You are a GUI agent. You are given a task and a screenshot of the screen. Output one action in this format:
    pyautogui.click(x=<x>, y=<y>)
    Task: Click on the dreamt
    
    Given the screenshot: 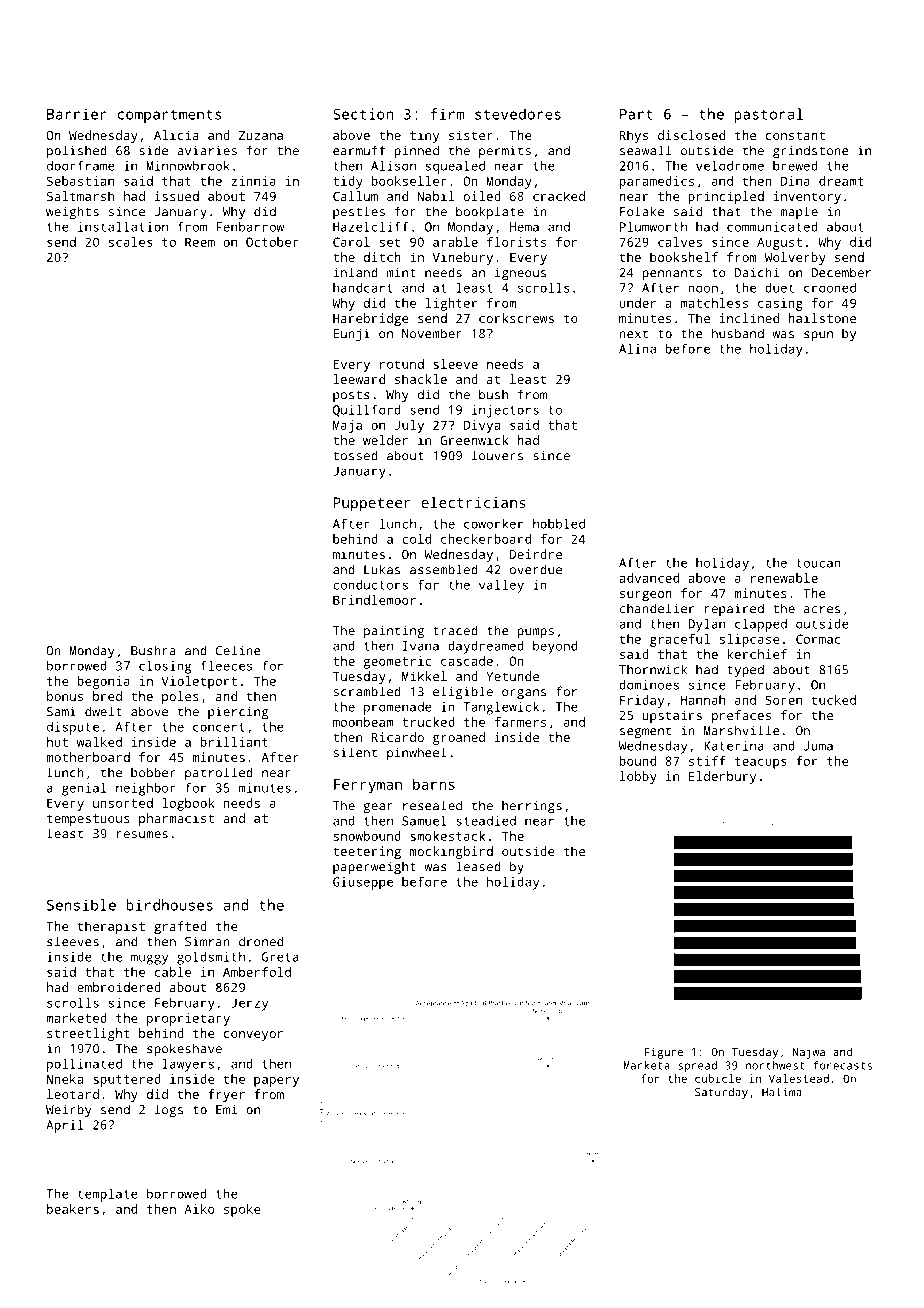 What is the action you would take?
    pyautogui.click(x=841, y=181)
